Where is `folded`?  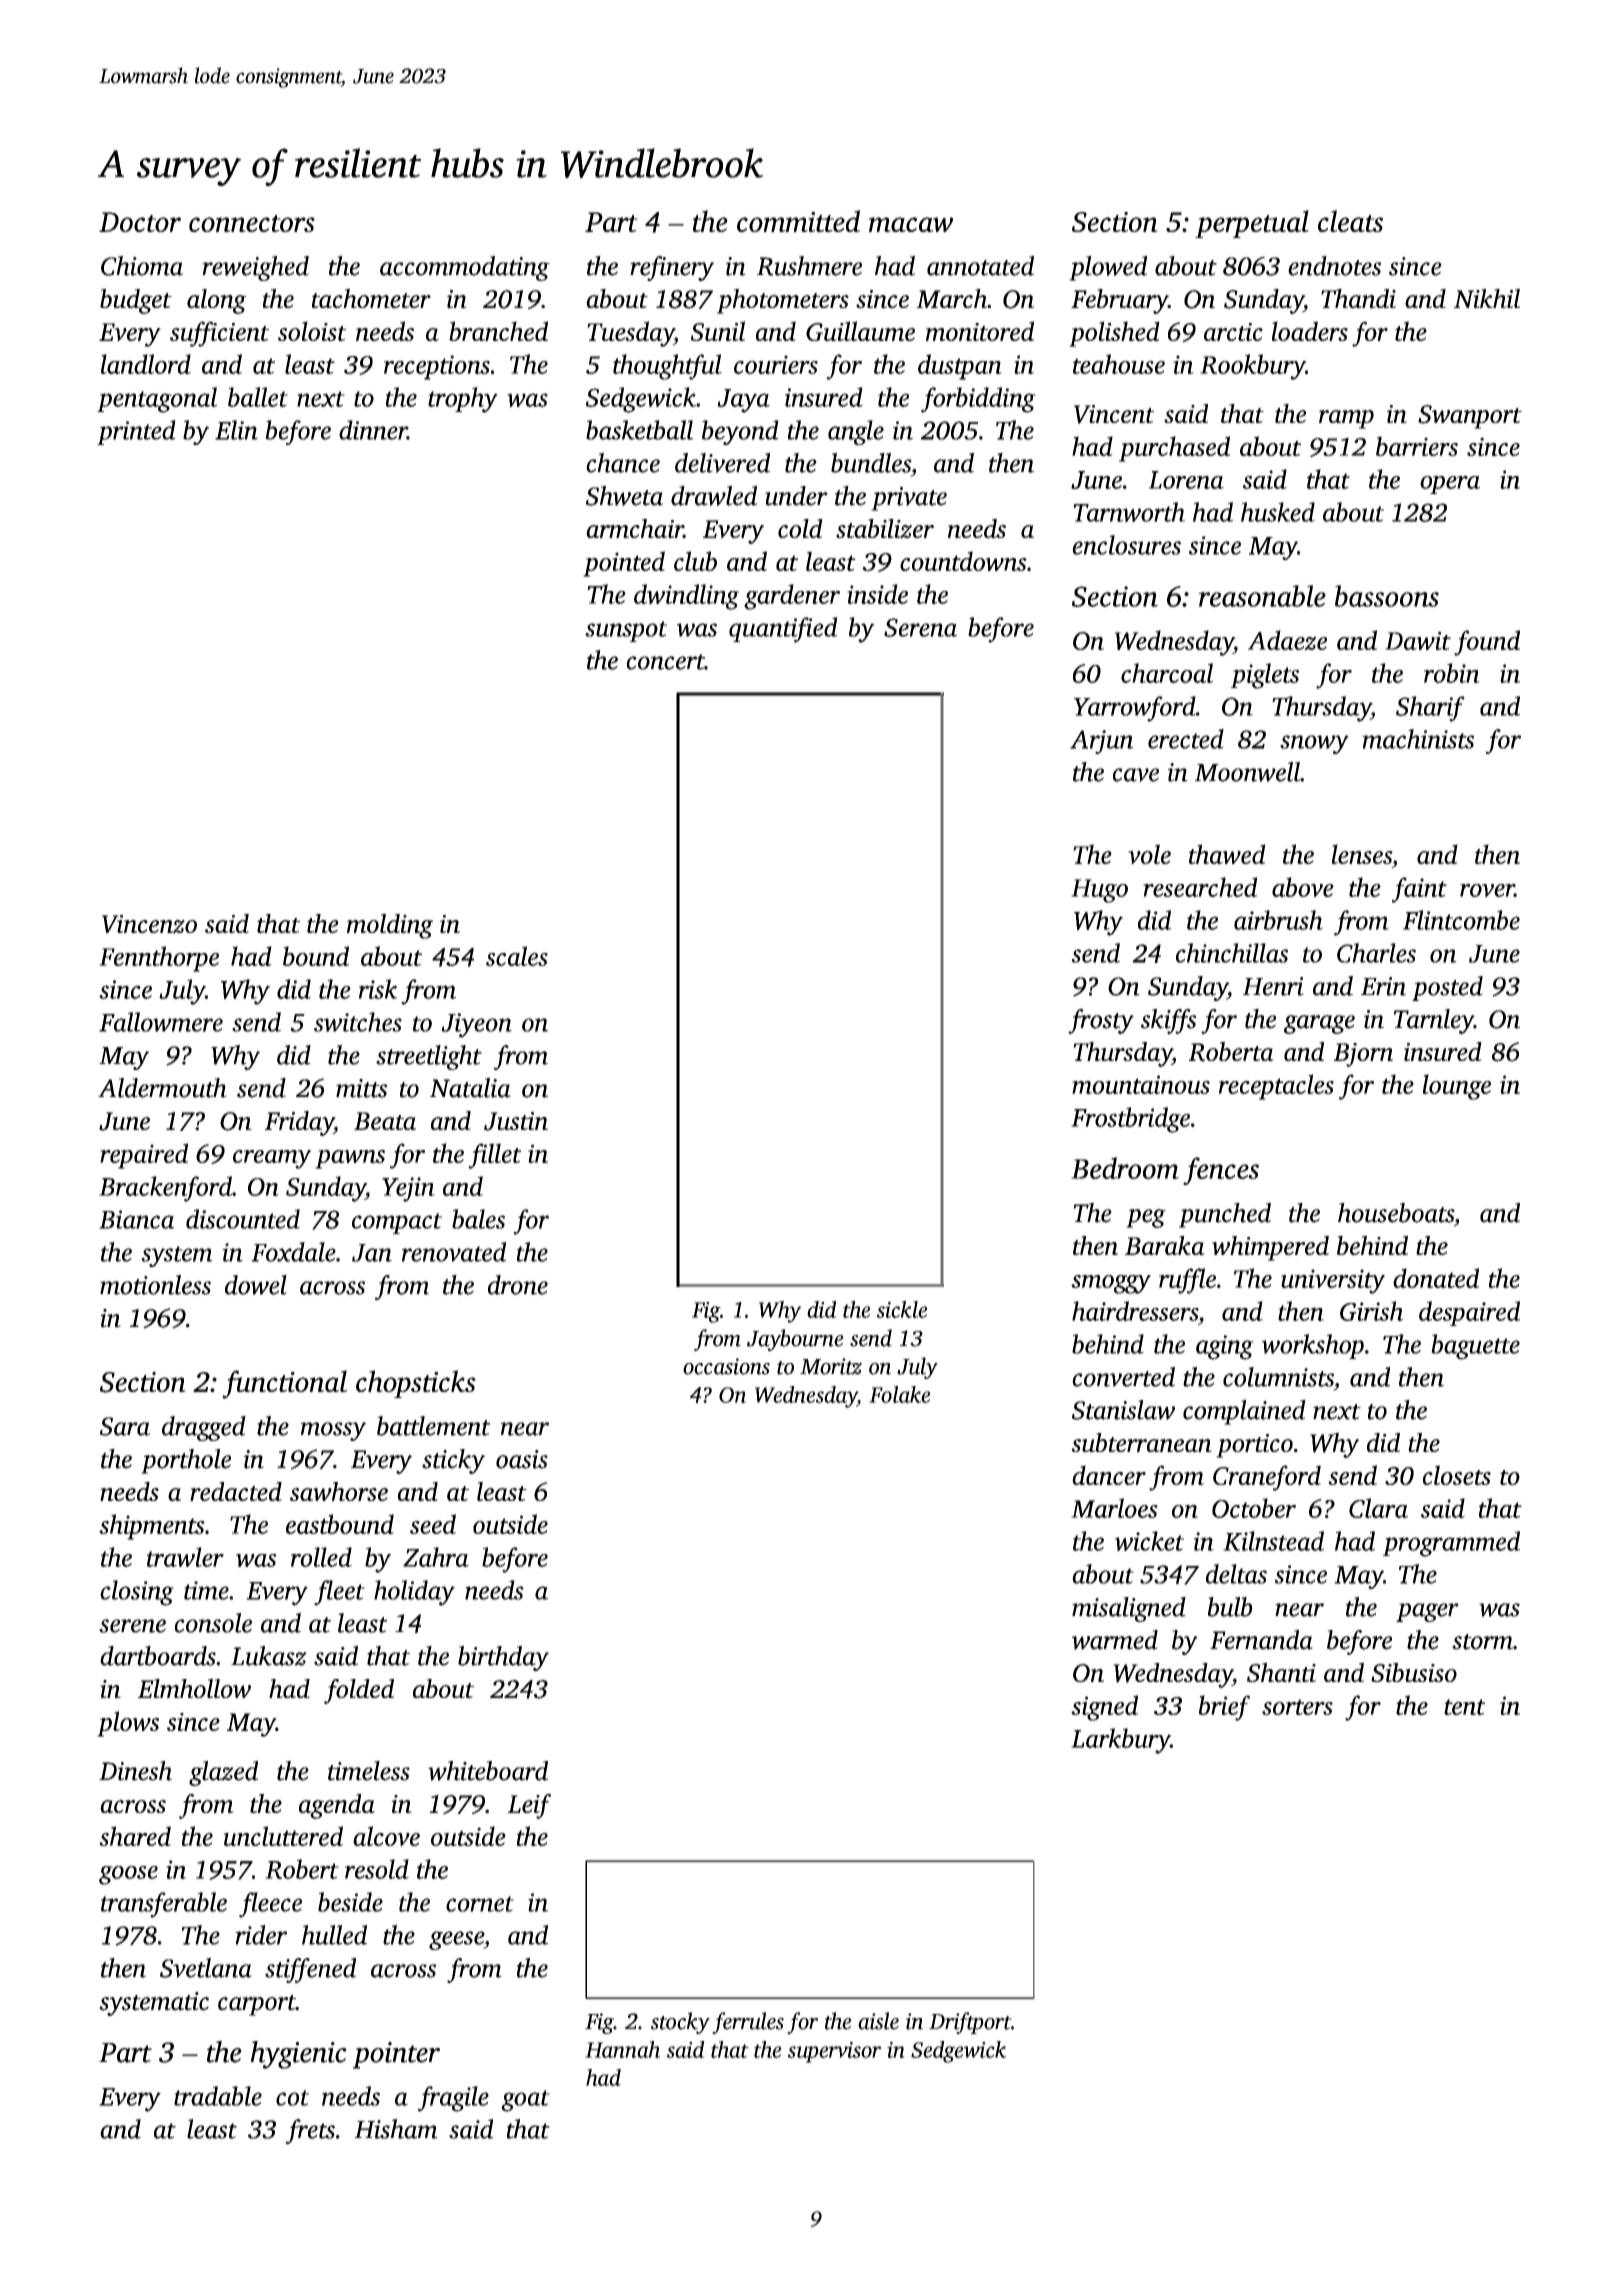 folded is located at coordinates (359, 1691).
